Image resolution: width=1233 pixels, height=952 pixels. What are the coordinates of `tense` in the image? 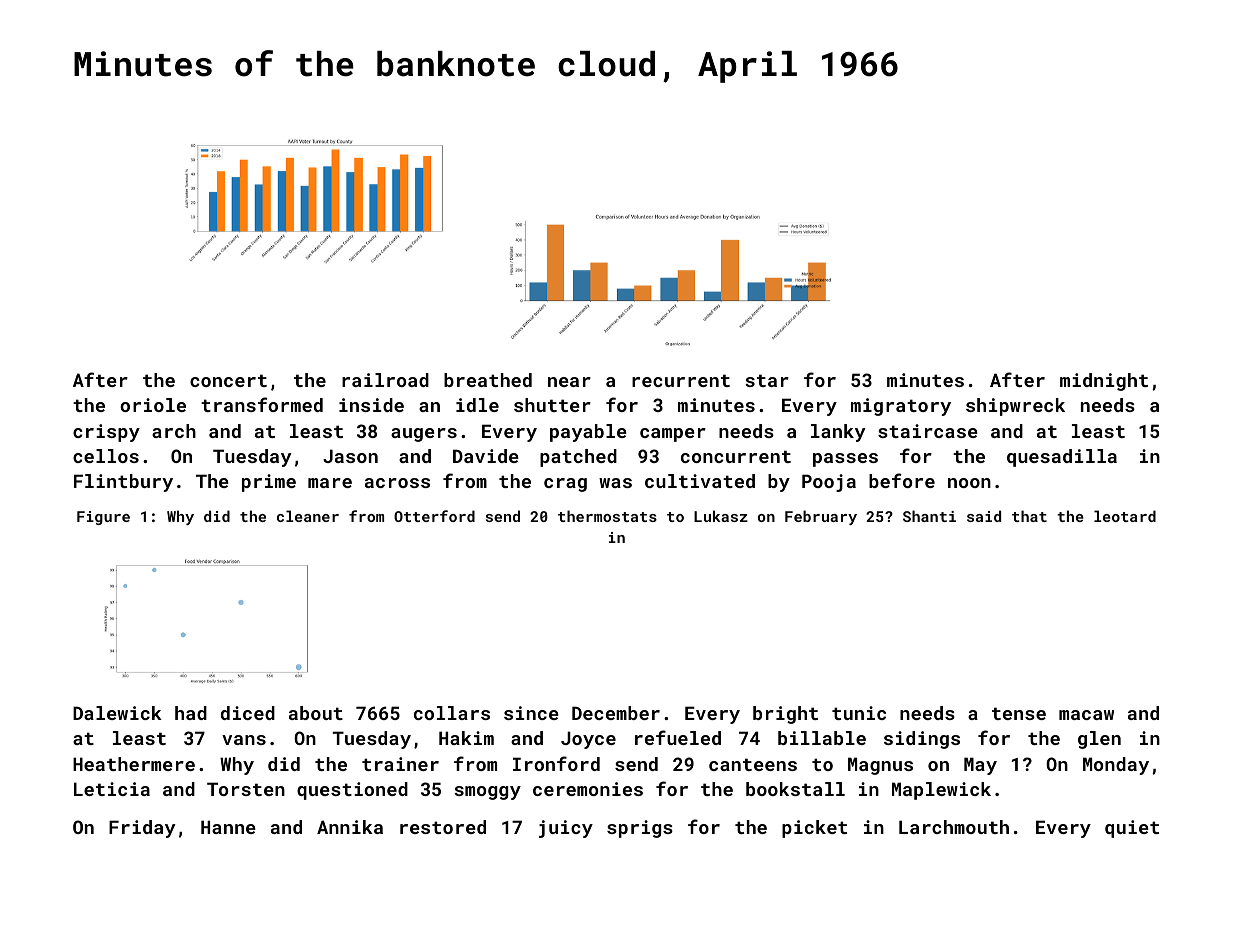 It's located at (1019, 713).
